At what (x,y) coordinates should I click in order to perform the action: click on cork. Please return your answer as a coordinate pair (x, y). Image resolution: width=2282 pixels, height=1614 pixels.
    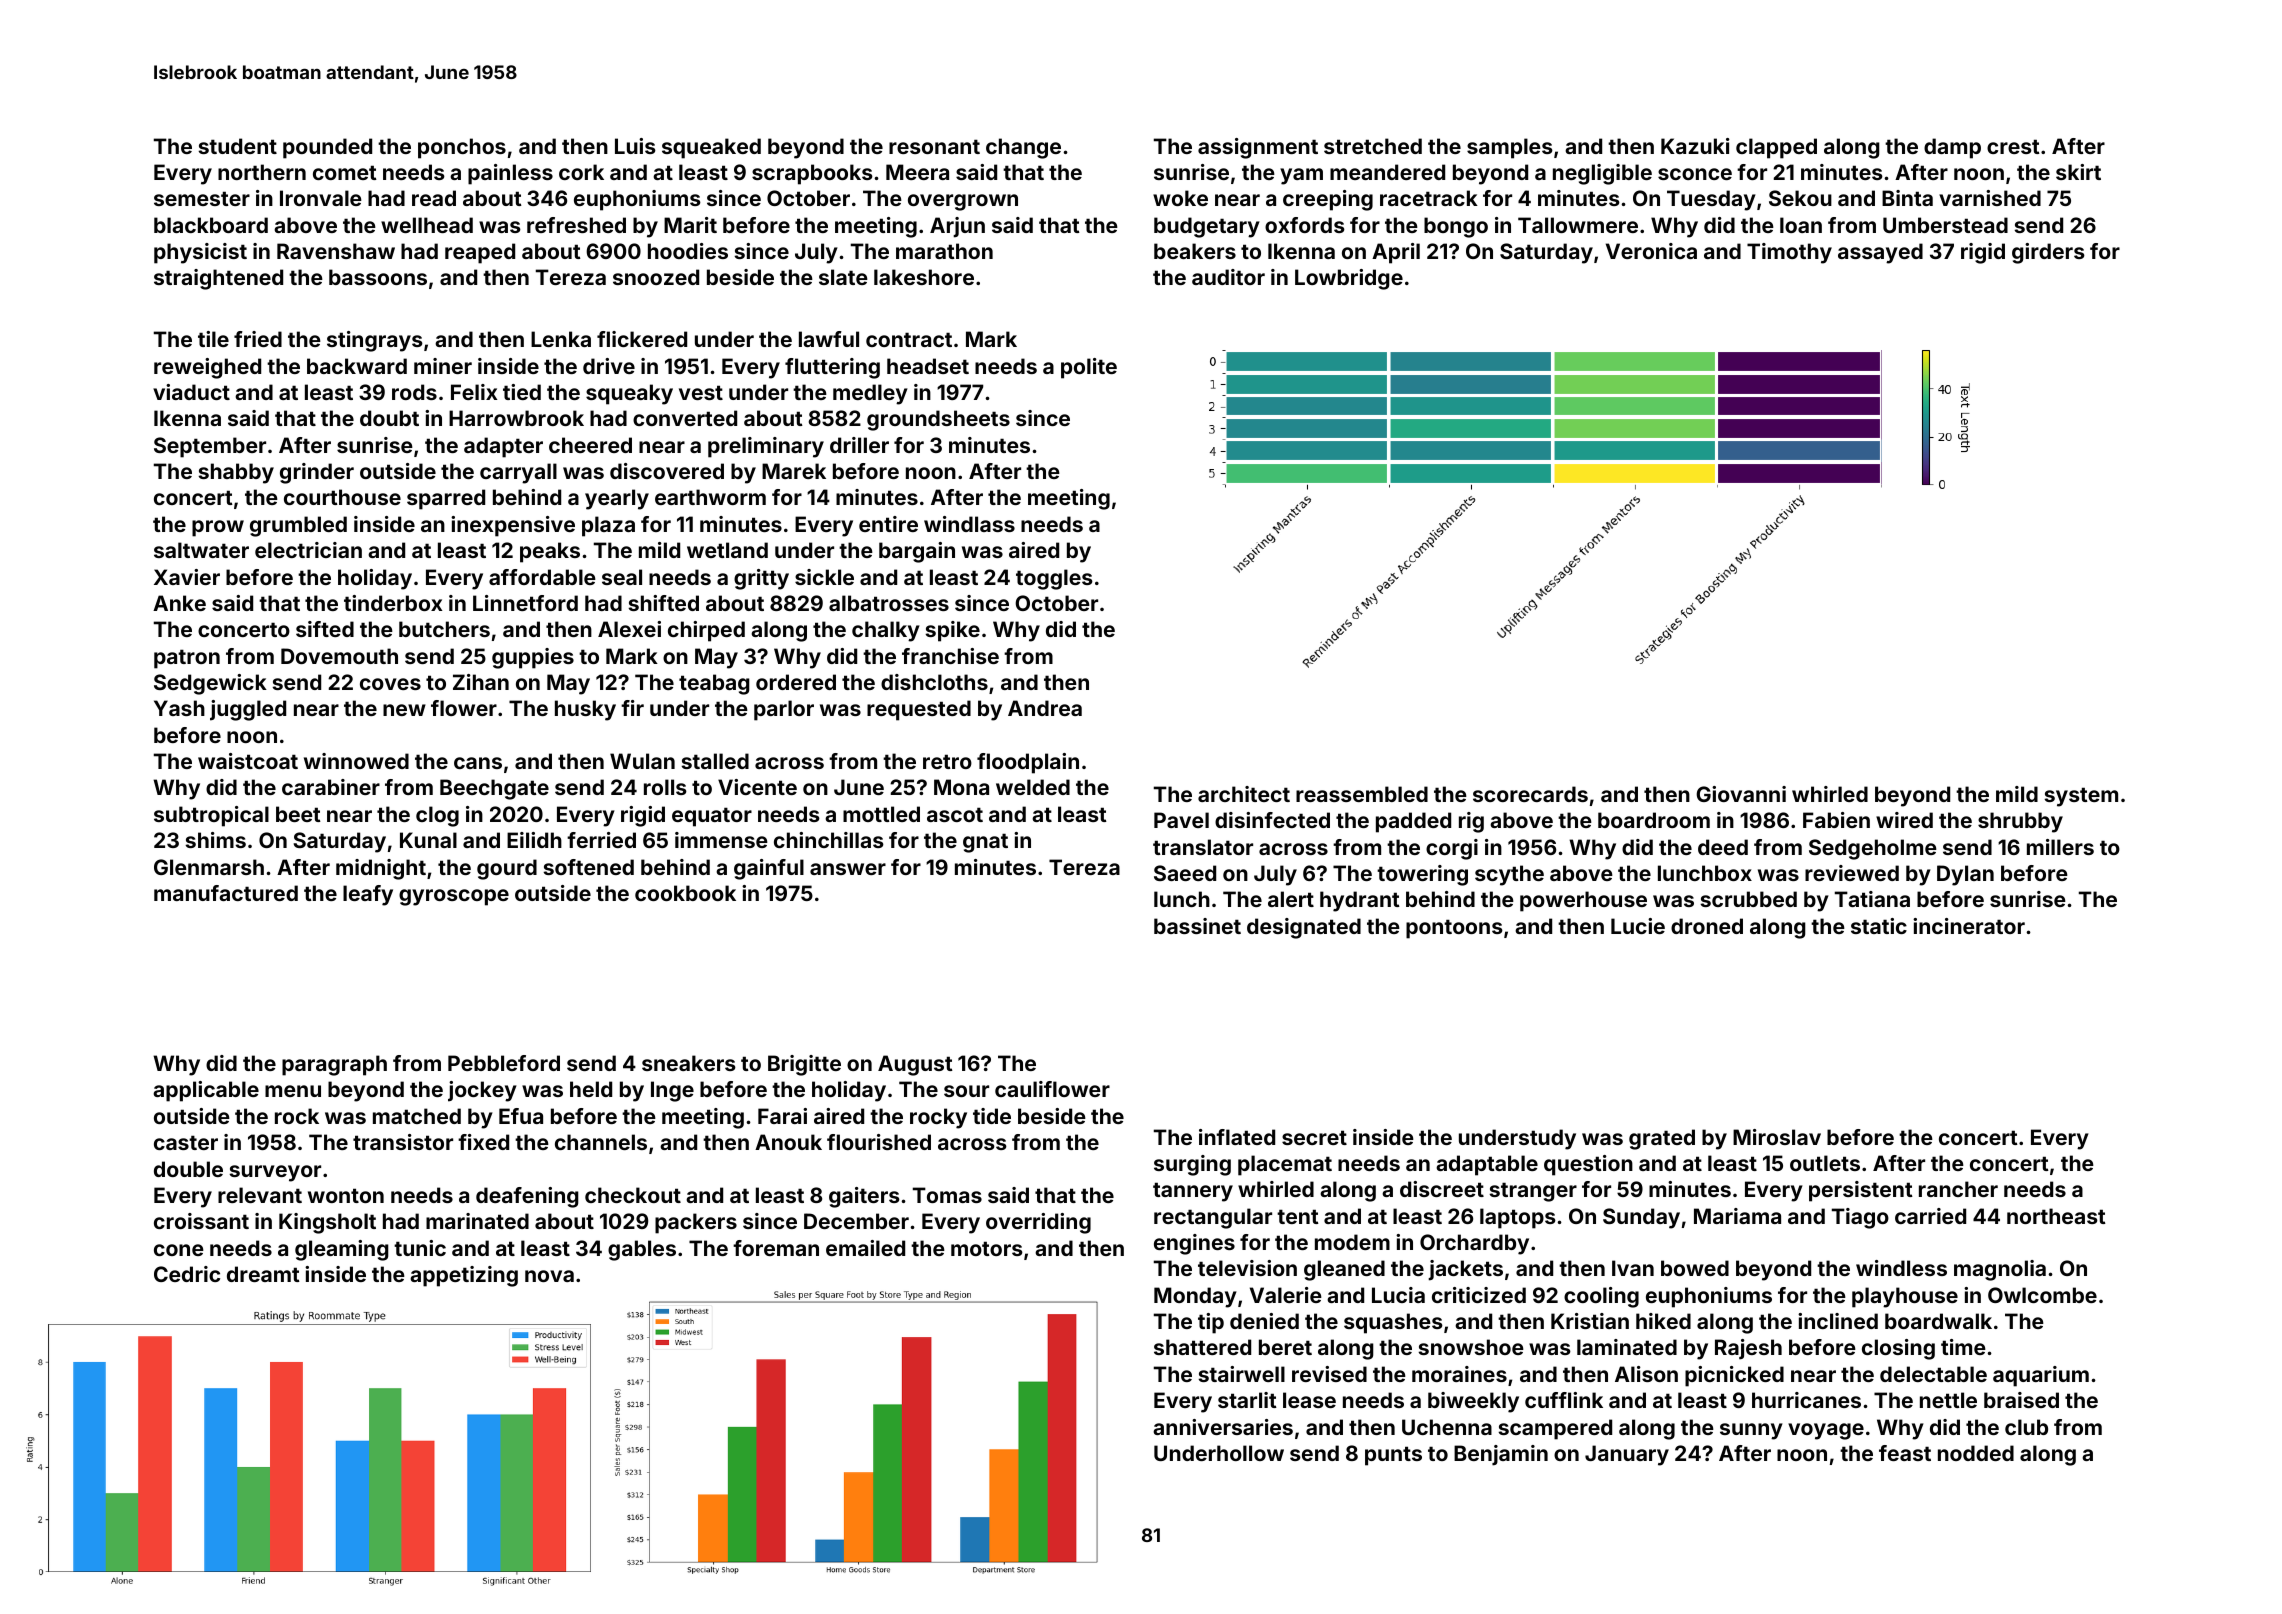
    Looking at the image, I should click on (581, 172).
